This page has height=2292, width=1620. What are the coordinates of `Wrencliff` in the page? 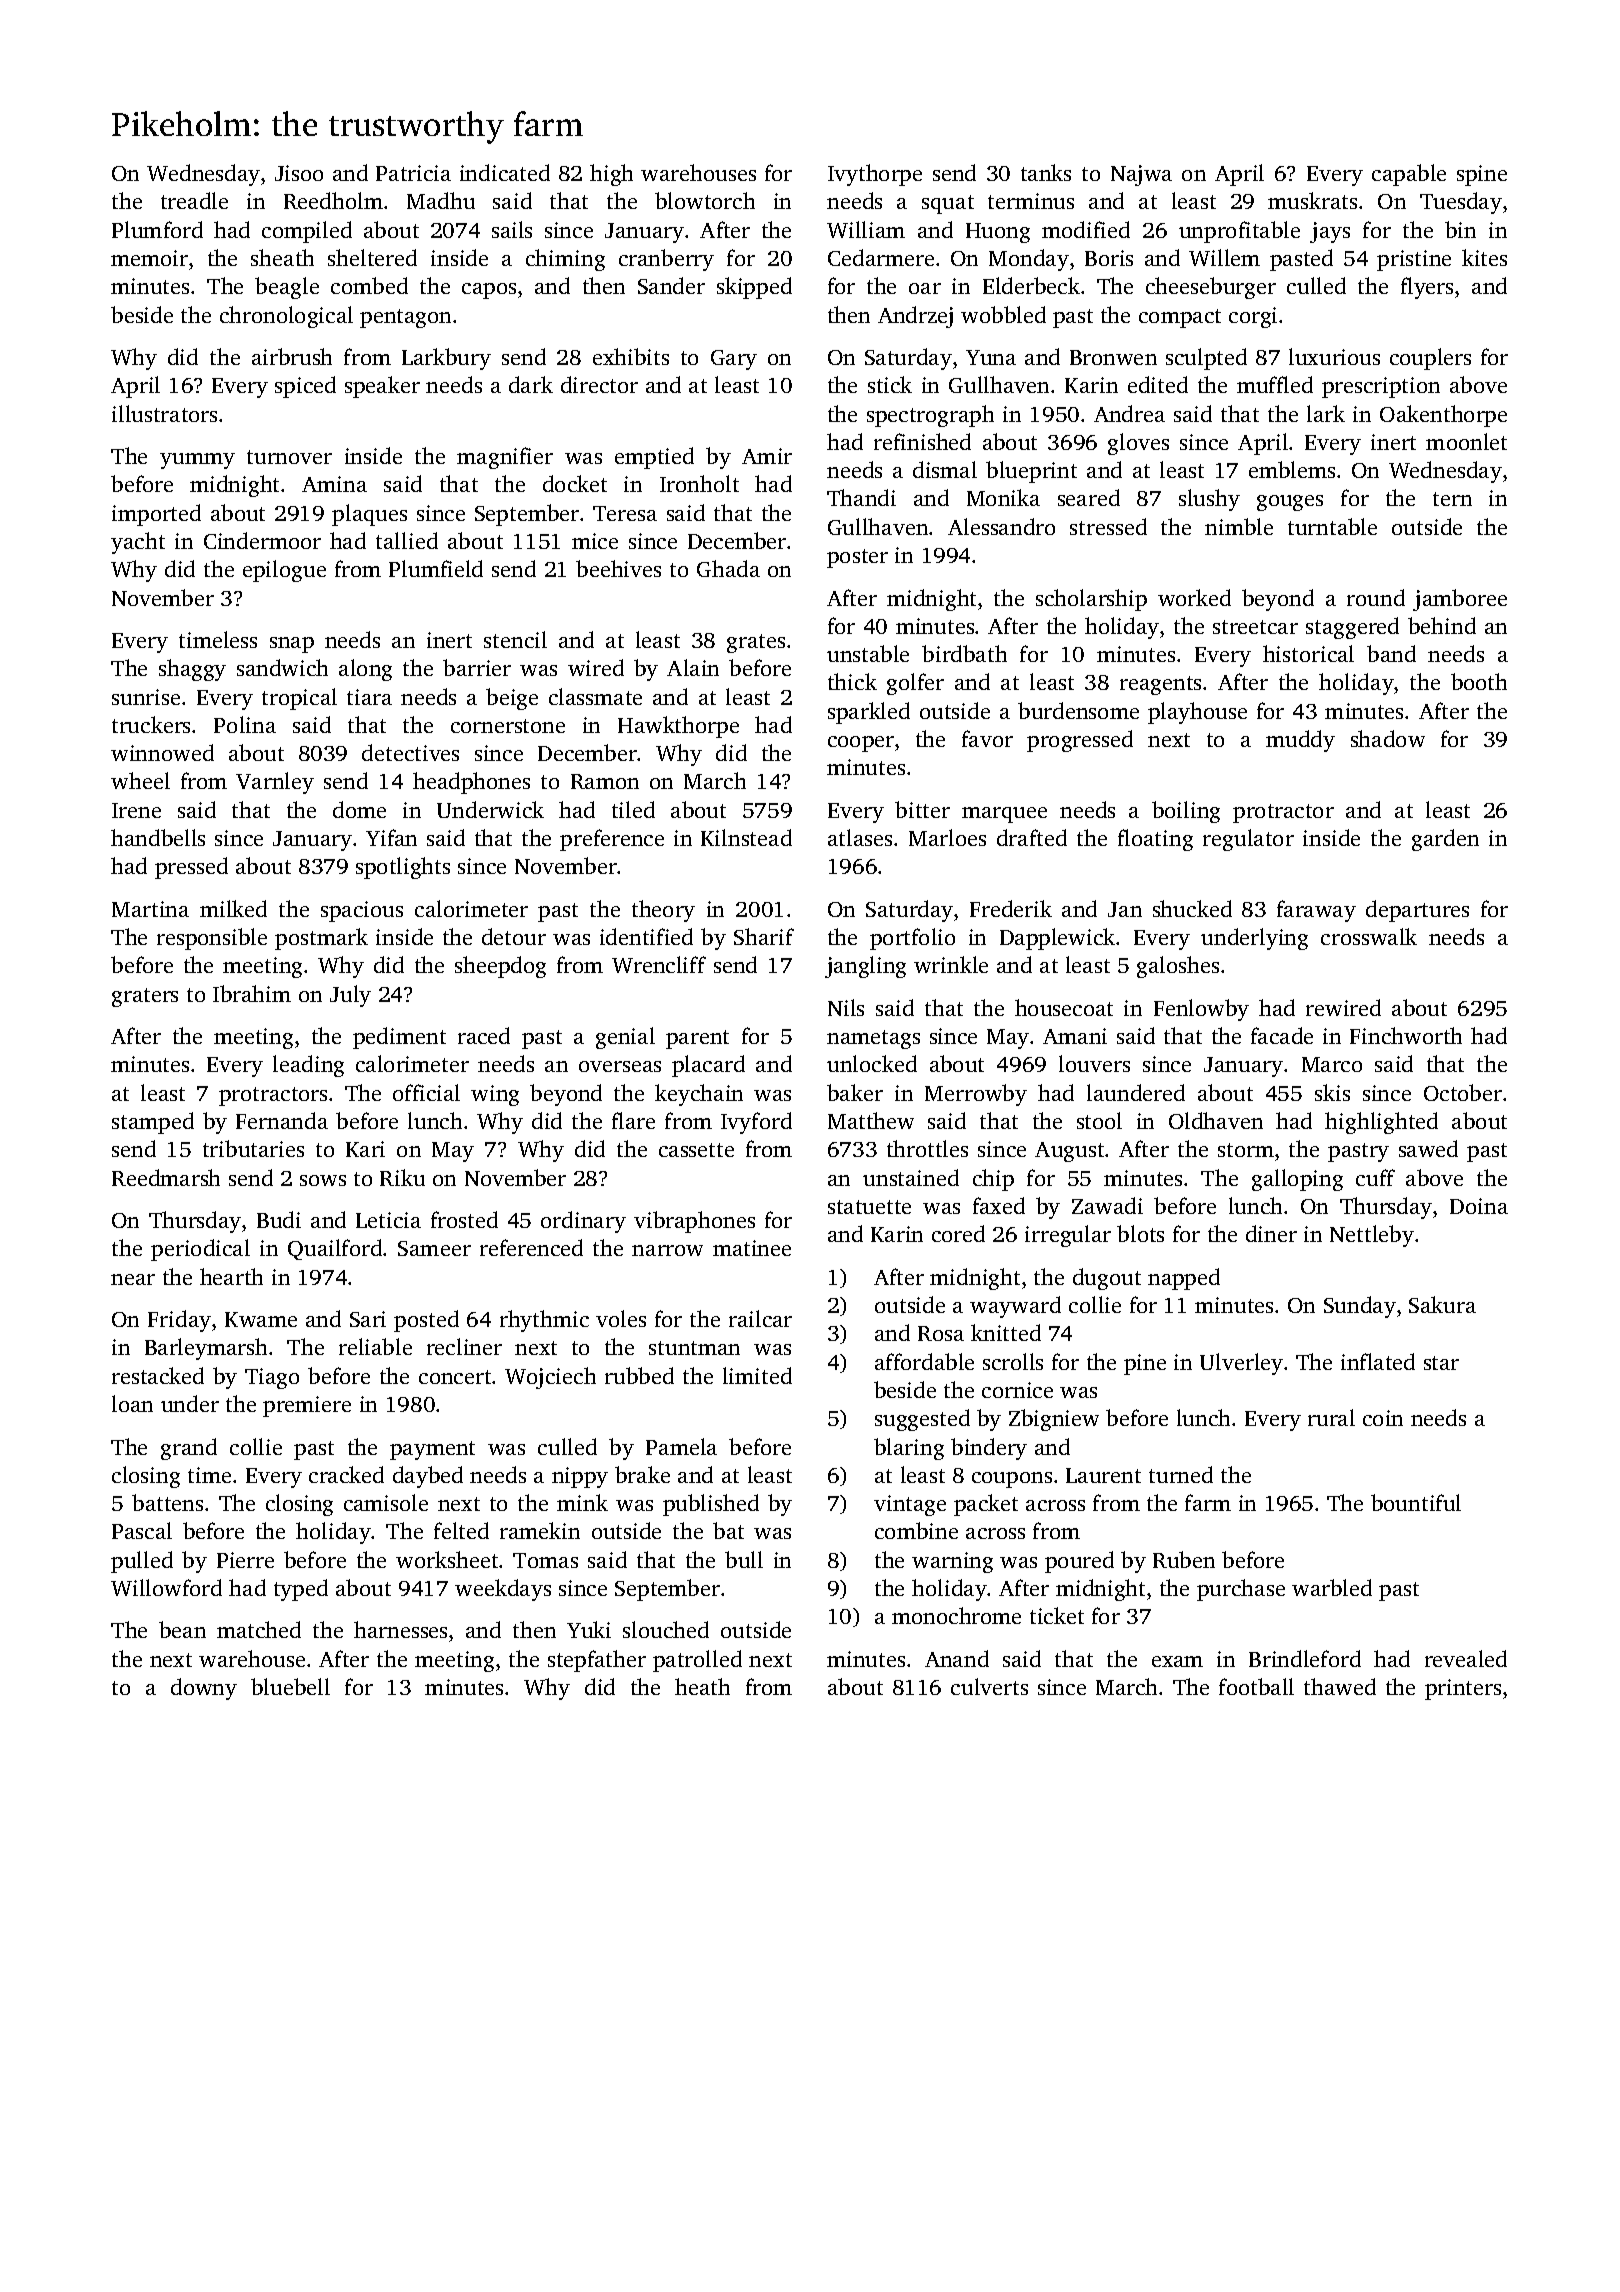 It's located at (659, 964).
